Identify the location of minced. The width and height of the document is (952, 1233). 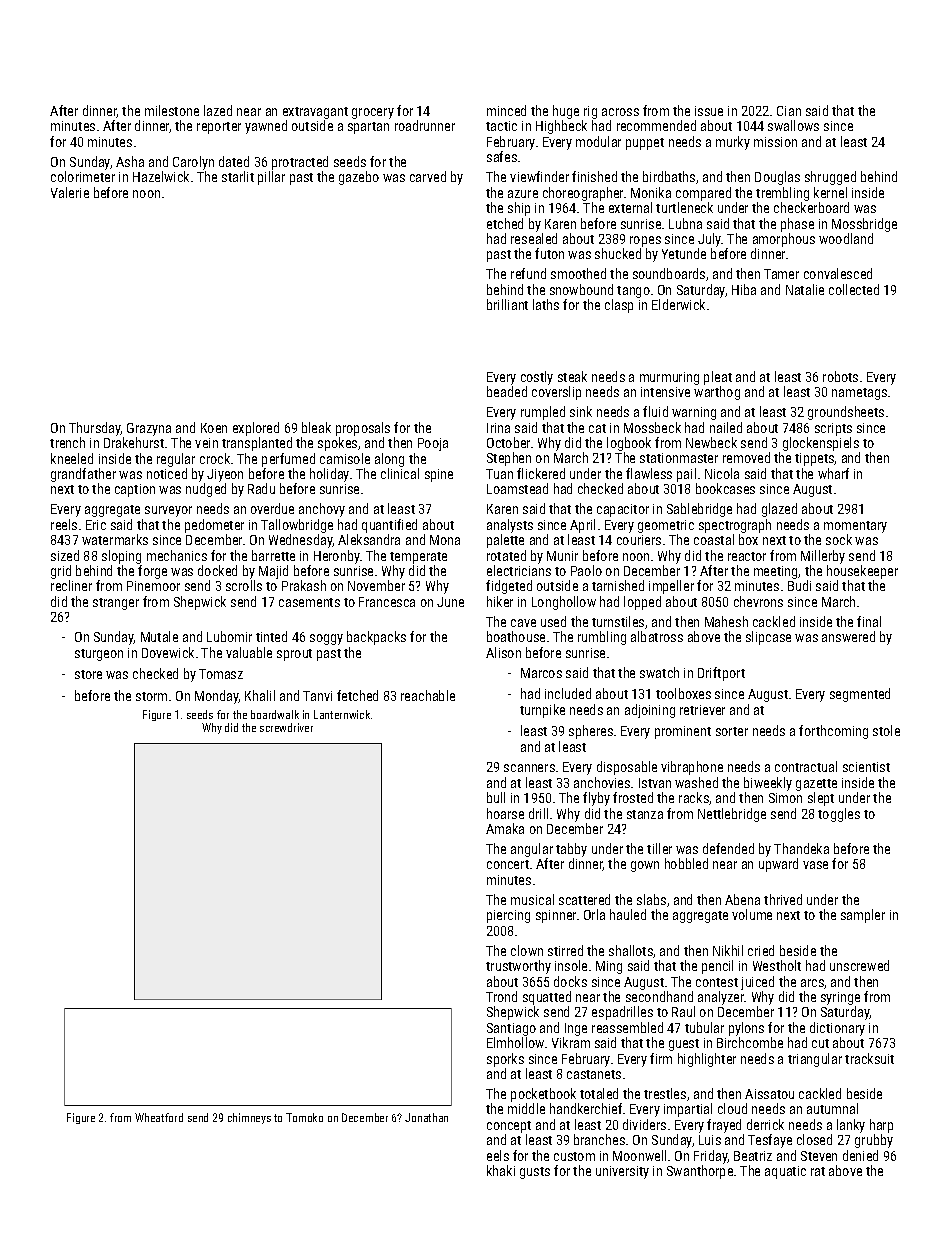
(506, 110).
